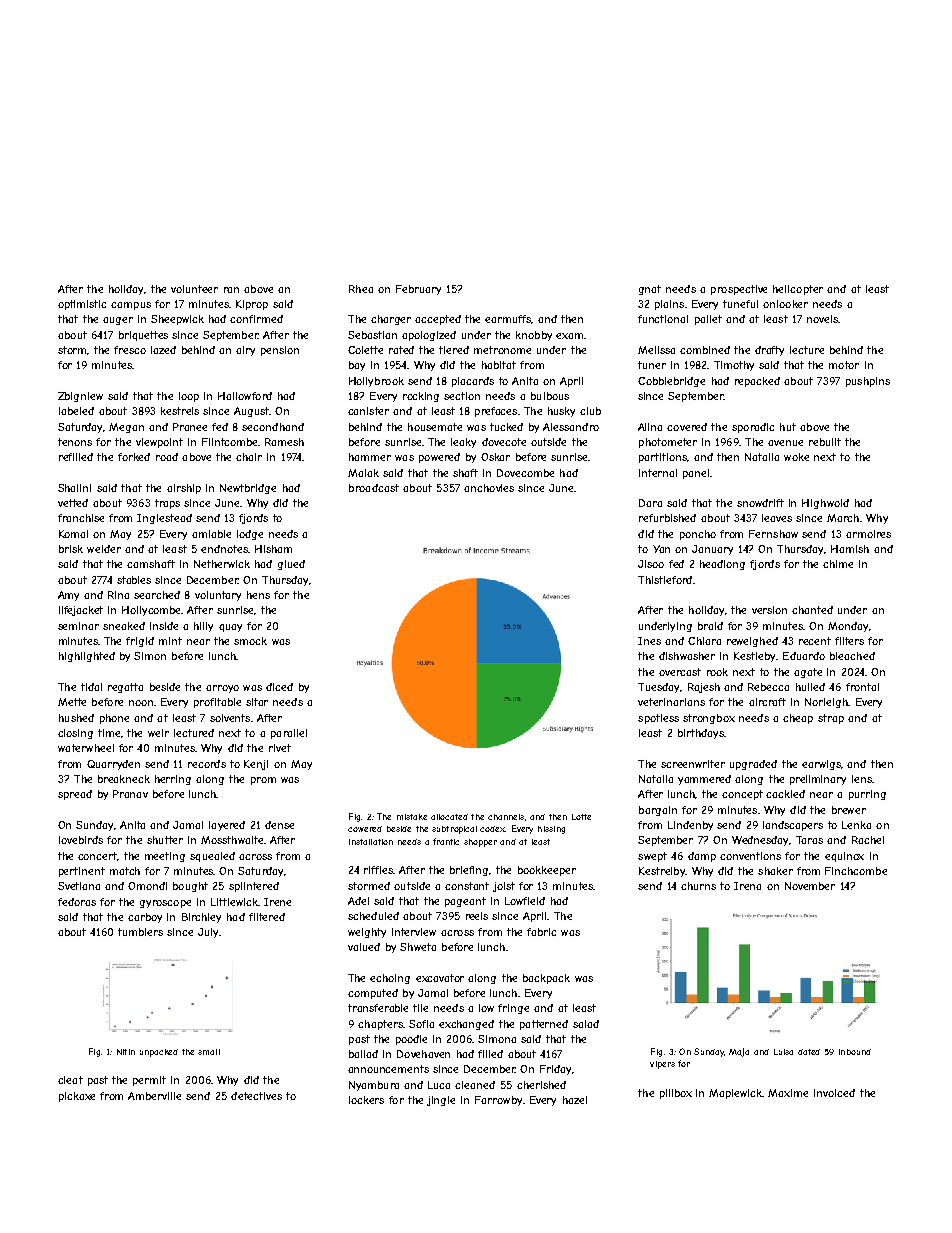  I want to click on jingle, so click(441, 1101).
